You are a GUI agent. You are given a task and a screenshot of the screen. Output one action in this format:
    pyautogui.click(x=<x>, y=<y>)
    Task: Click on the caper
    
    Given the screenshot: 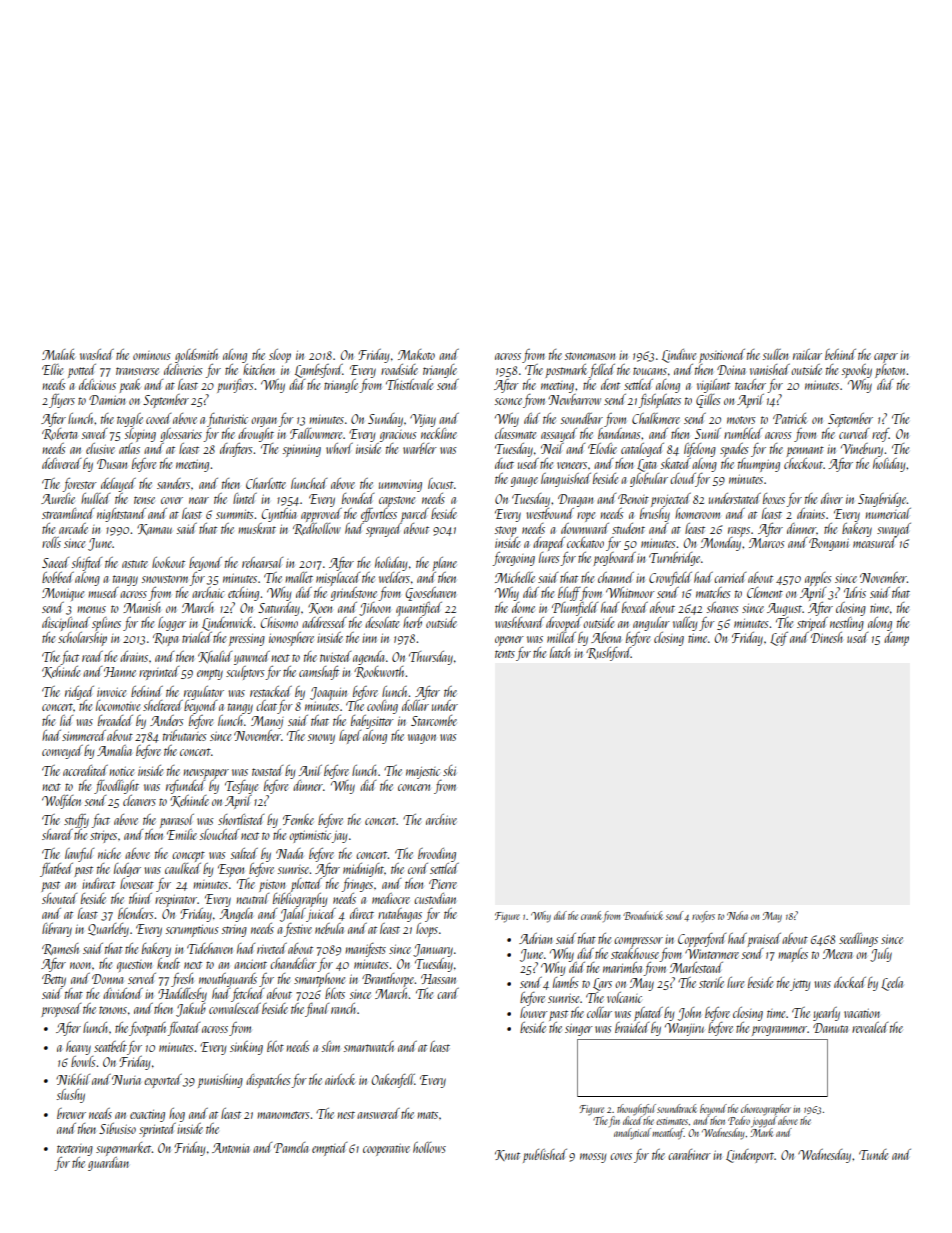 What is the action you would take?
    pyautogui.click(x=886, y=358)
